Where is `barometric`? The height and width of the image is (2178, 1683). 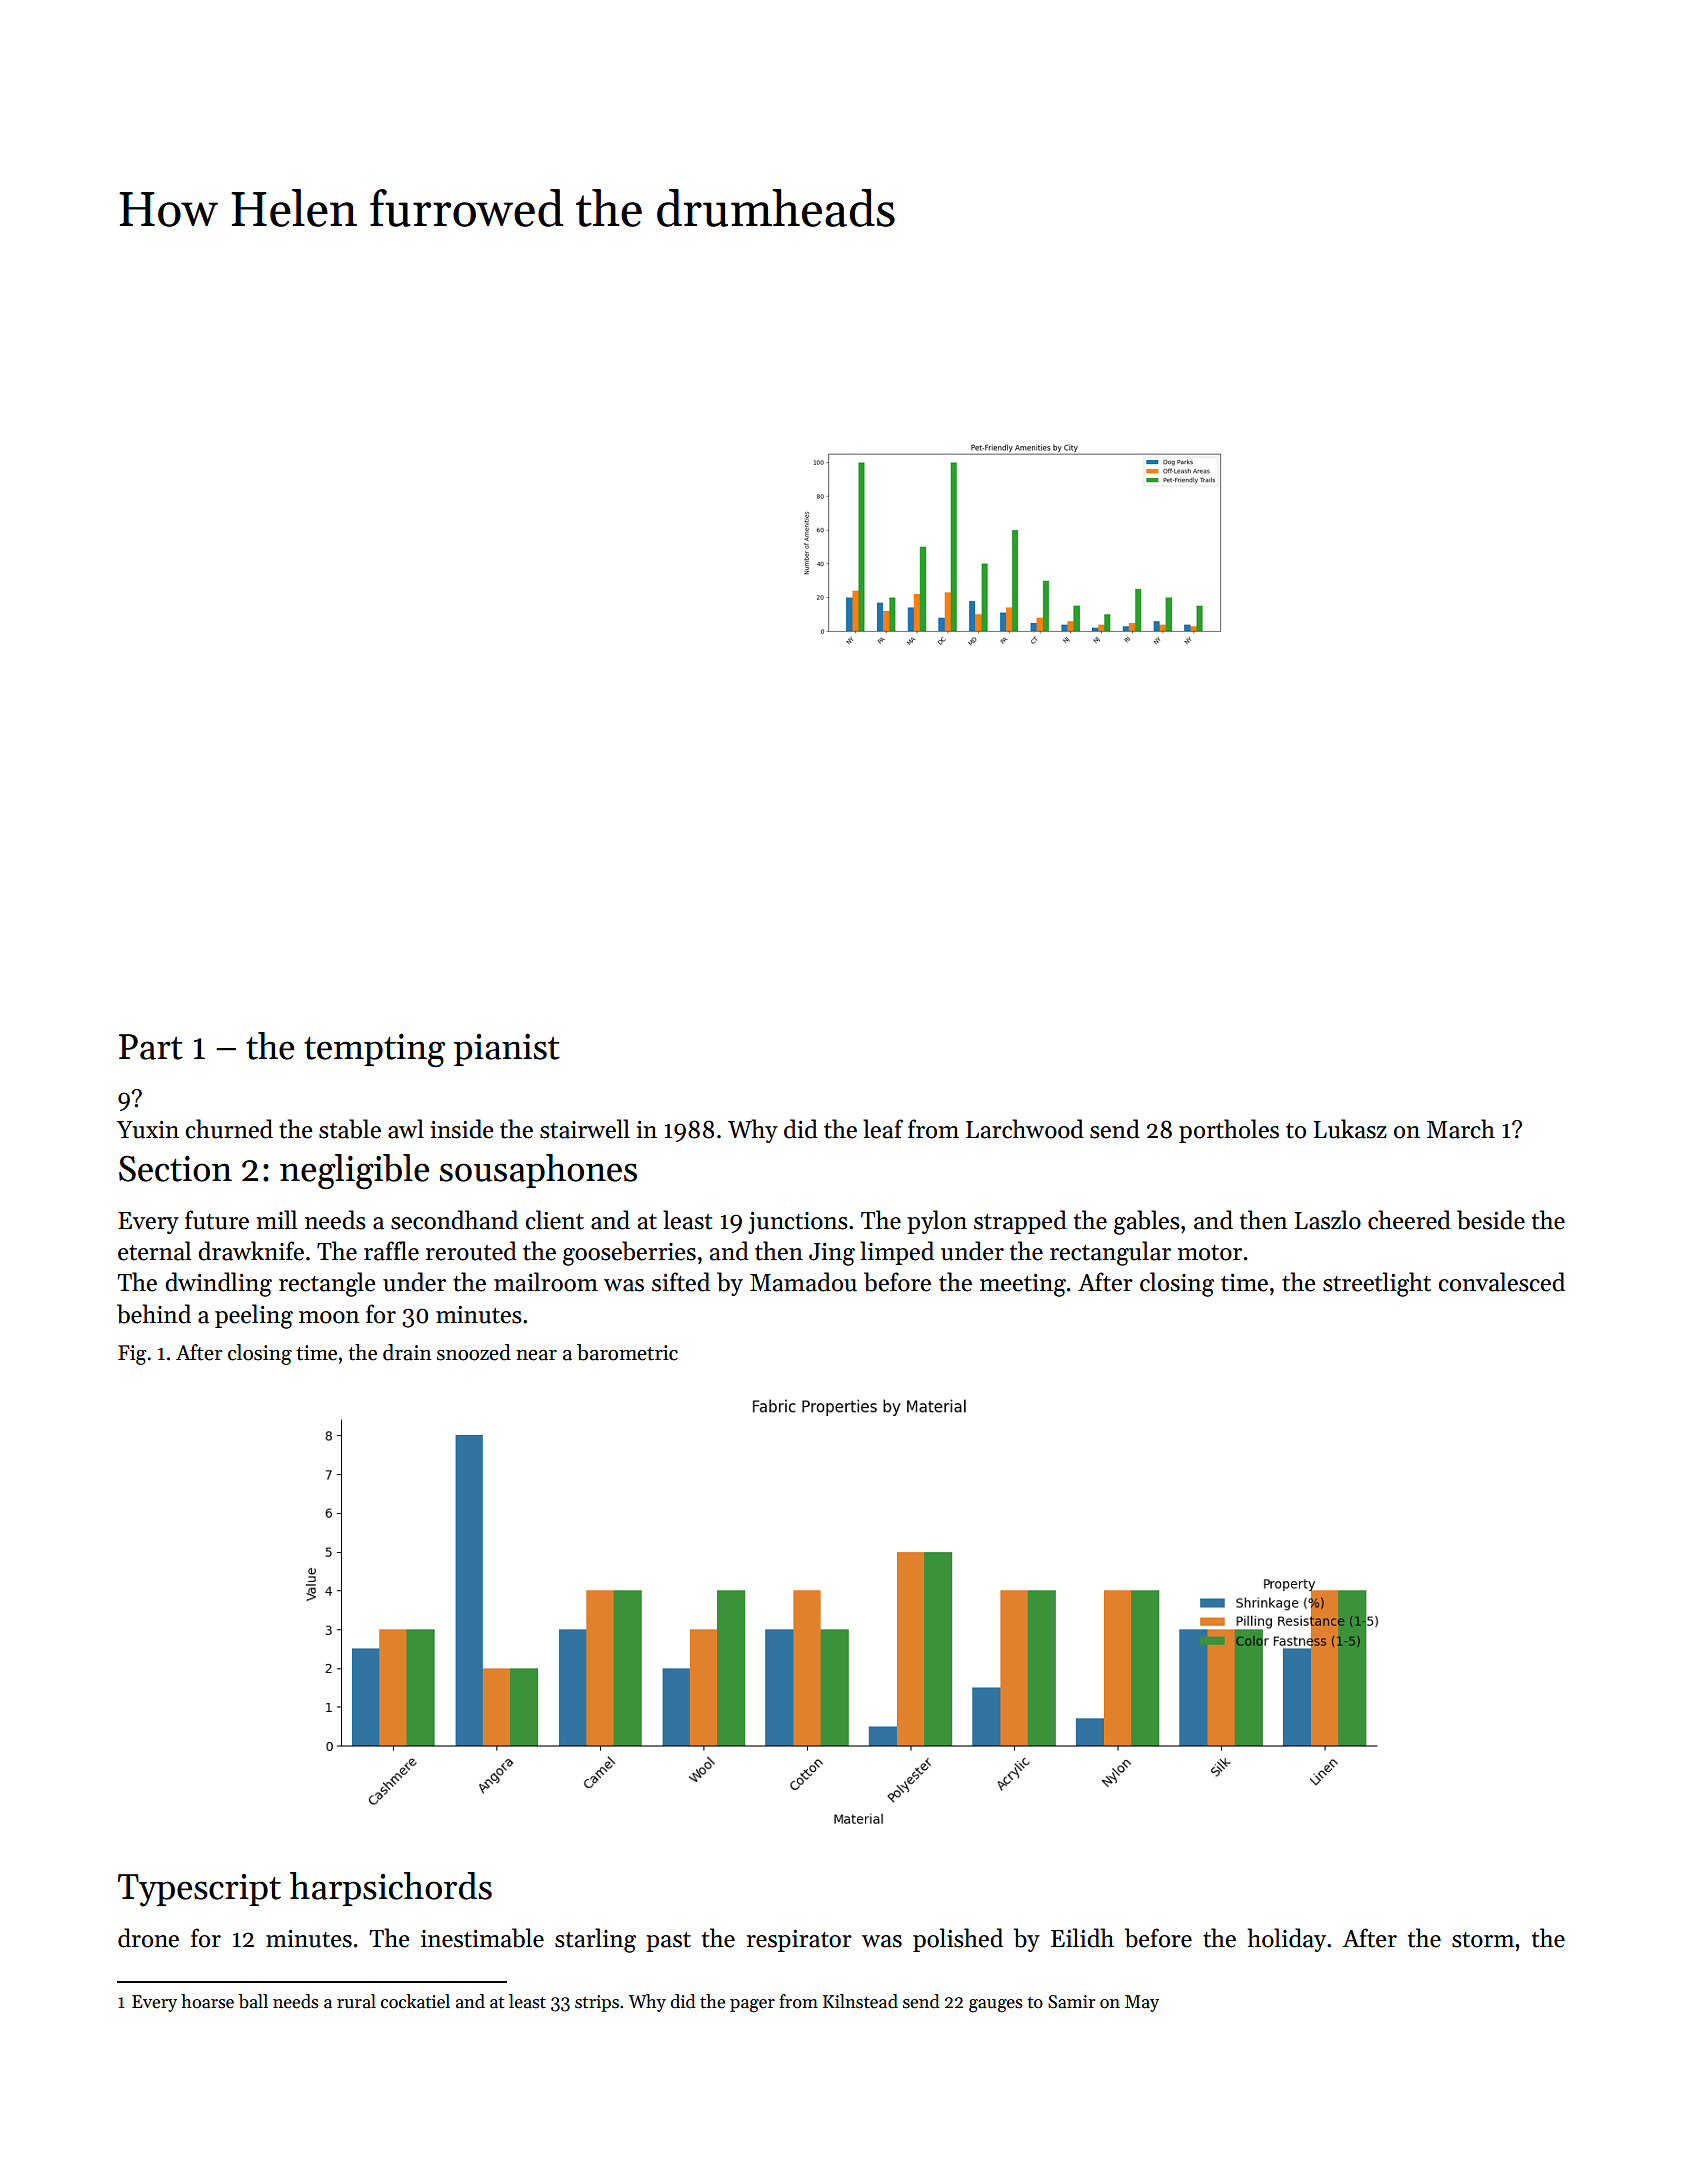
barometric is located at coordinates (627, 1352).
